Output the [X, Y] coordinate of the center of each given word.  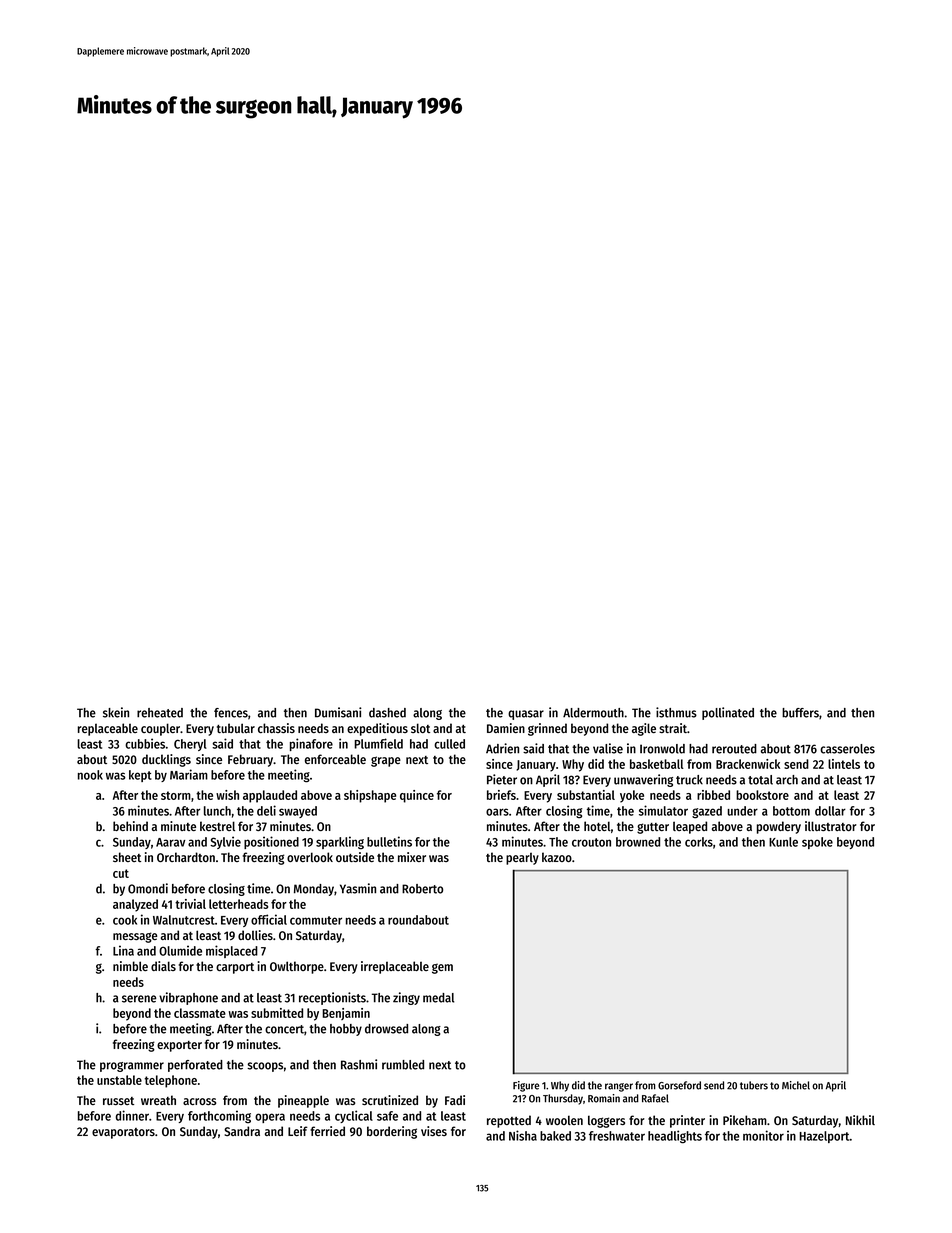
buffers [800, 713]
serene [139, 999]
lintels [844, 764]
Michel [796, 1085]
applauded [270, 796]
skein [116, 712]
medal [438, 998]
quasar [526, 715]
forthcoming [219, 1116]
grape [386, 761]
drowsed [386, 1029]
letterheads [238, 904]
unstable [119, 1080]
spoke [817, 843]
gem [442, 968]
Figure [526, 1086]
